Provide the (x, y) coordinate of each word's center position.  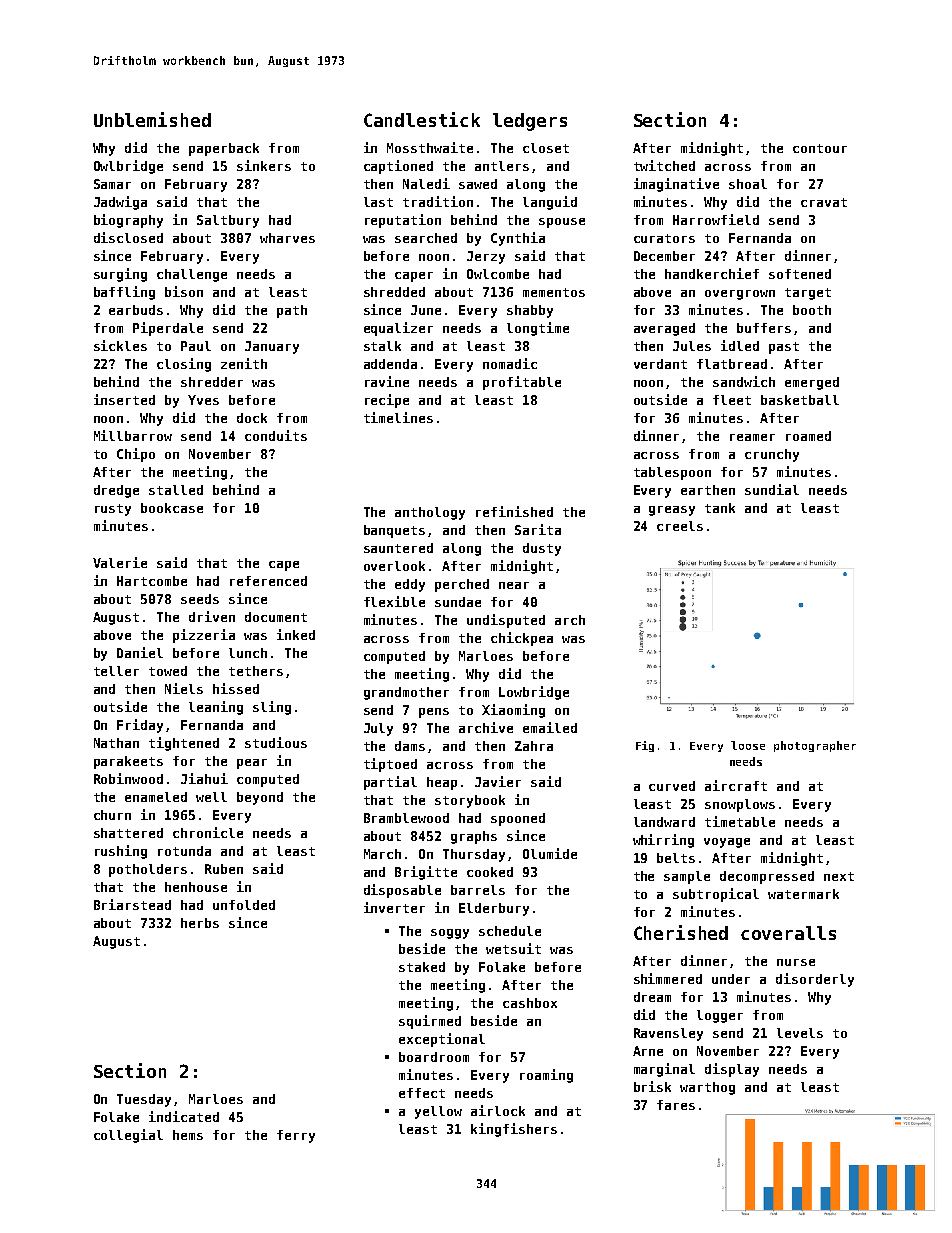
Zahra (534, 746)
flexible (394, 601)
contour (820, 148)
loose (748, 745)
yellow (438, 1112)
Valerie (120, 562)
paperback (224, 149)
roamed (808, 436)
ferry (296, 1136)
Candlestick (422, 119)
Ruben (224, 869)
